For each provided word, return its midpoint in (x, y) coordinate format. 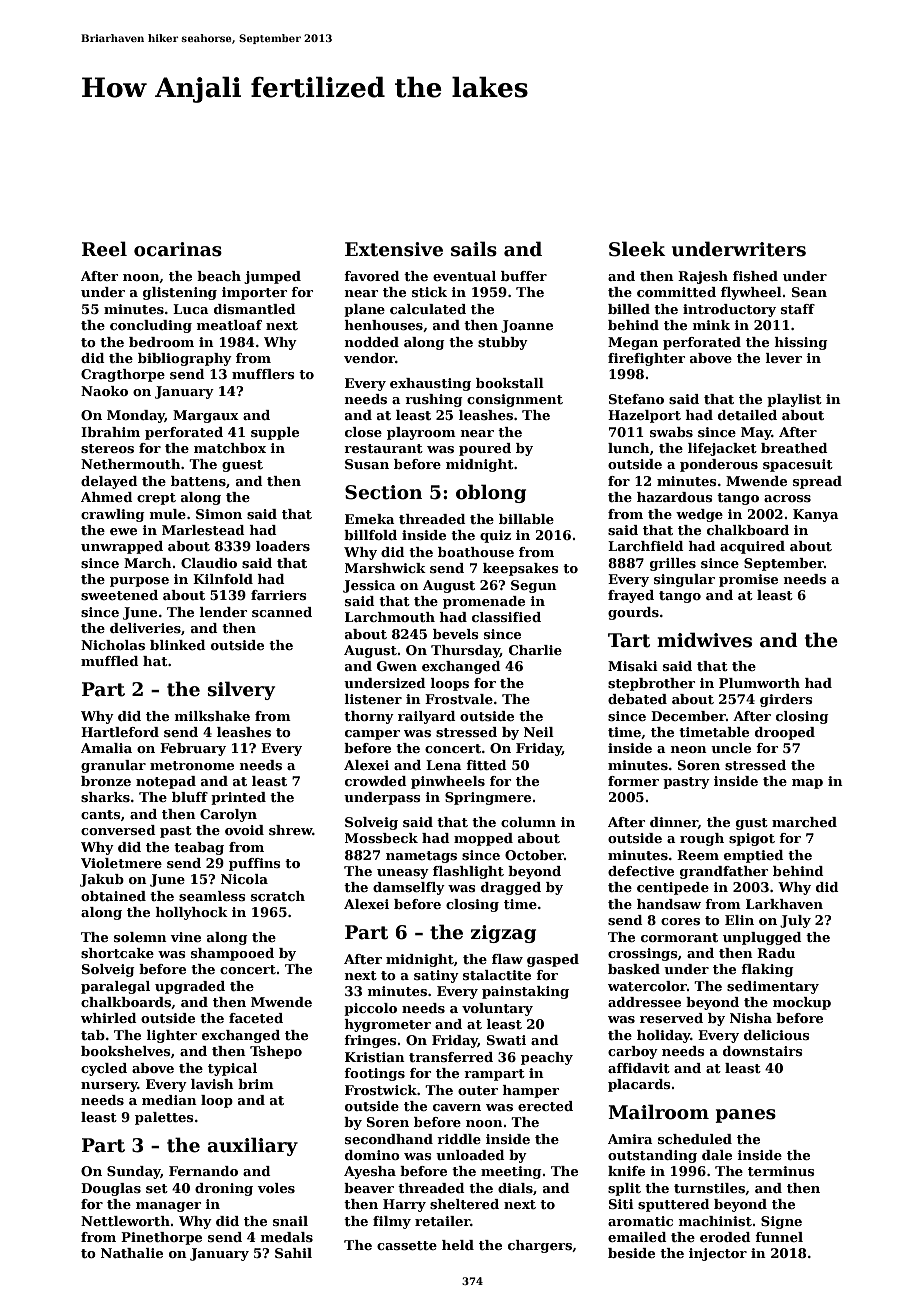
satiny (436, 976)
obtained (113, 896)
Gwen (397, 666)
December (688, 716)
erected (545, 1106)
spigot (752, 839)
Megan (633, 343)
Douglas (111, 1189)
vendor (369, 358)
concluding (151, 326)
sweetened (119, 595)
